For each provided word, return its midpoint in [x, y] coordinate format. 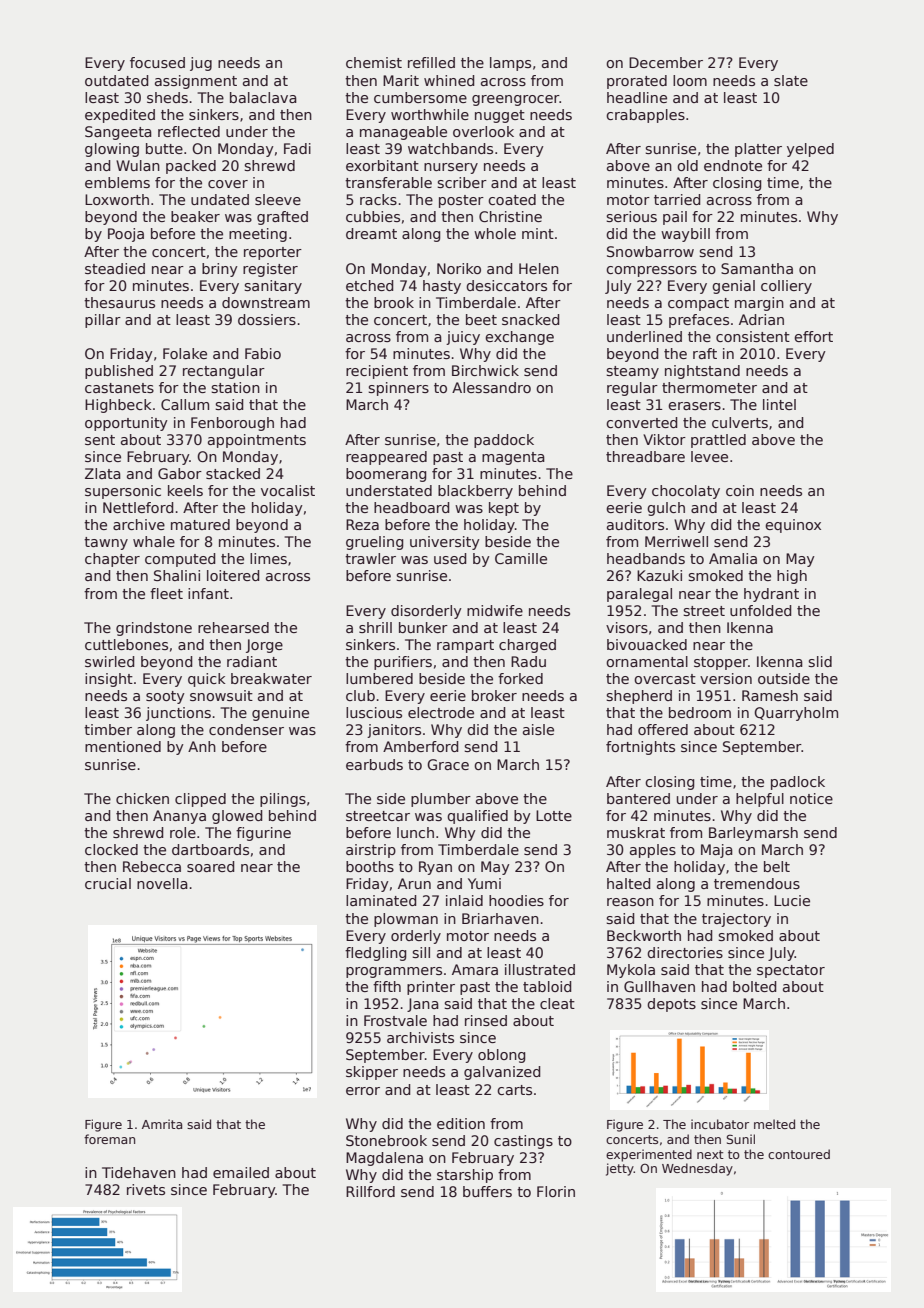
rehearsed [233, 627]
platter [758, 150]
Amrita [162, 1124]
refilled [431, 62]
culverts [740, 422]
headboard [411, 507]
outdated [116, 80]
